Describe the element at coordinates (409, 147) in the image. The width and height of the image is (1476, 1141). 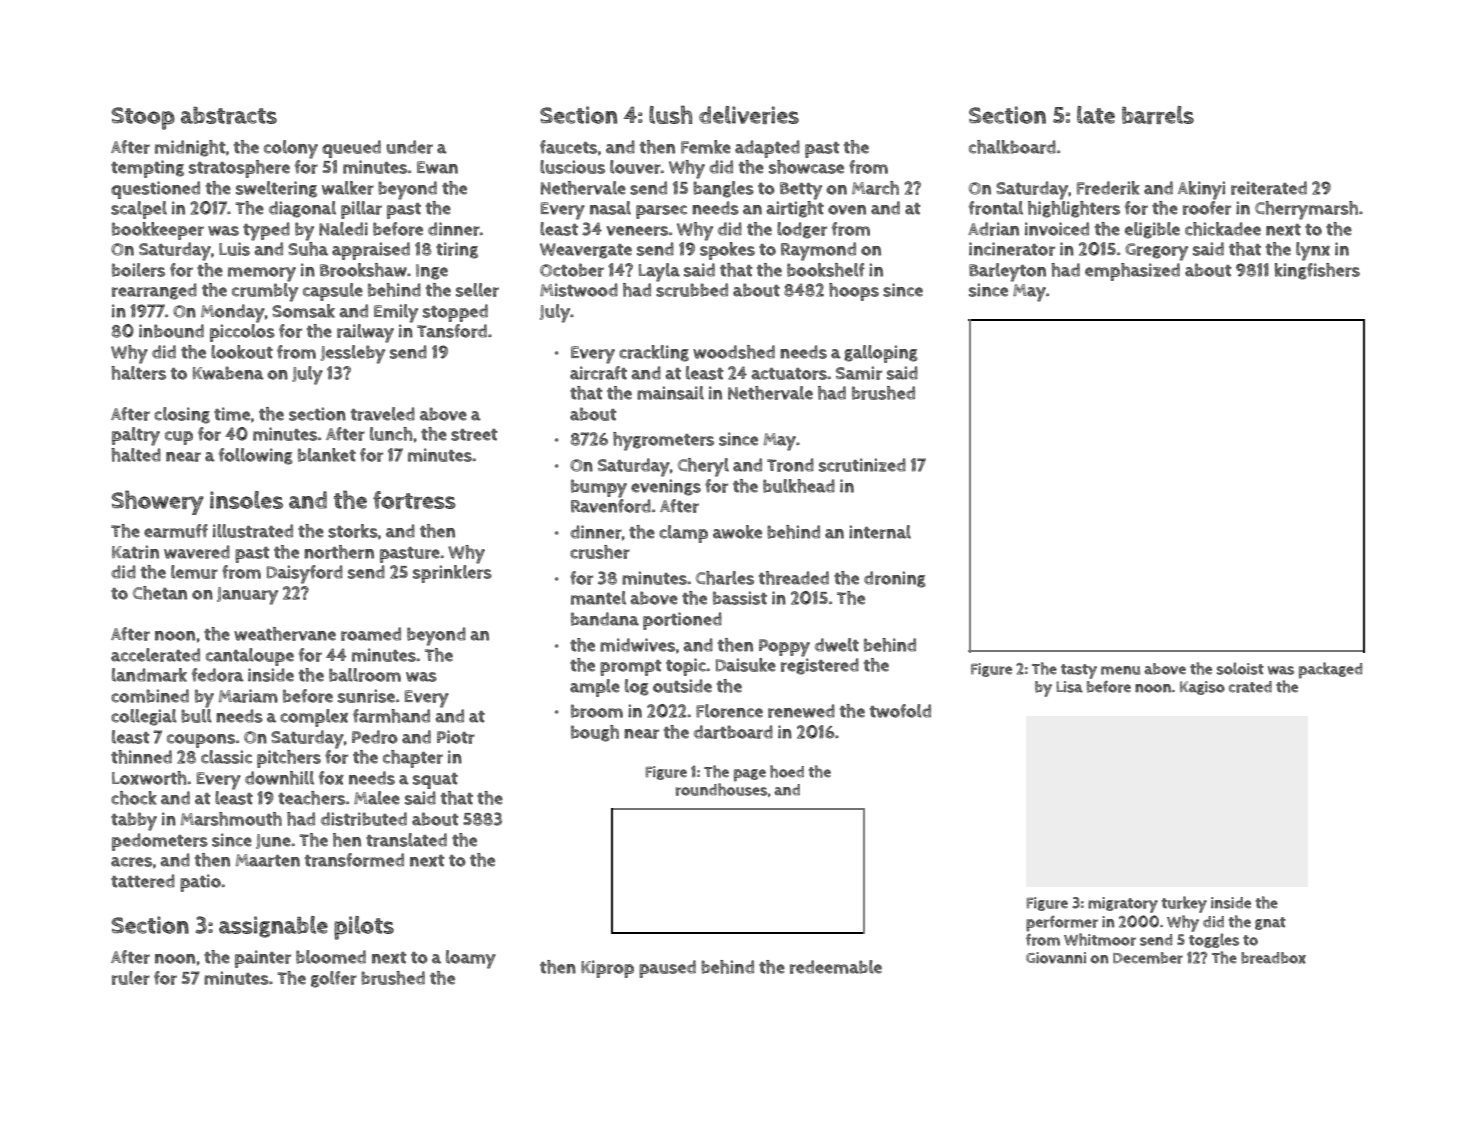
I see `under` at that location.
